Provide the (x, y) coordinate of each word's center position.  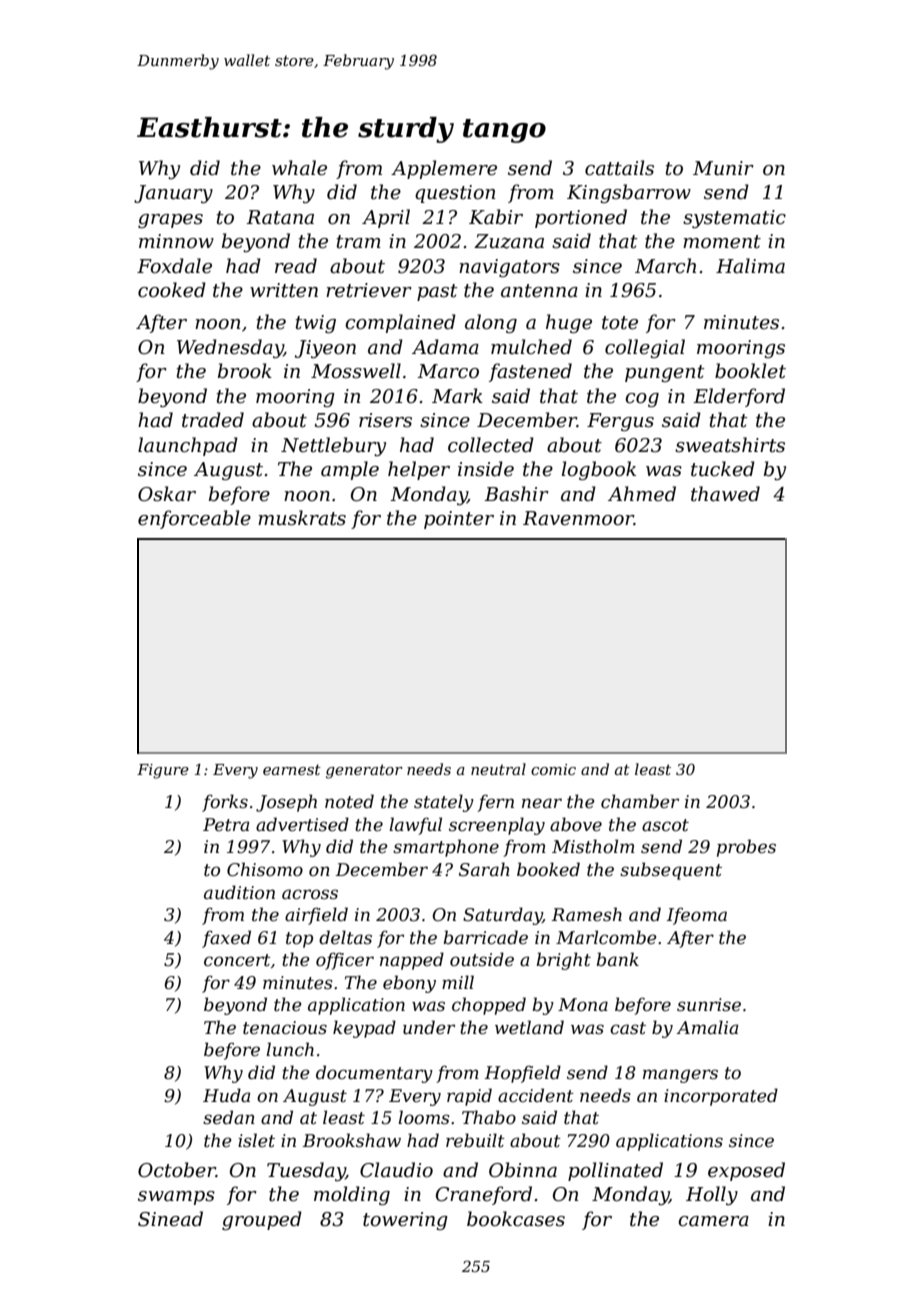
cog (642, 400)
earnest (292, 769)
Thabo (489, 1117)
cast (628, 1028)
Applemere (444, 169)
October (177, 1170)
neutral (498, 769)
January (173, 194)
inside (486, 469)
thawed (725, 494)
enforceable (194, 519)
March (665, 266)
